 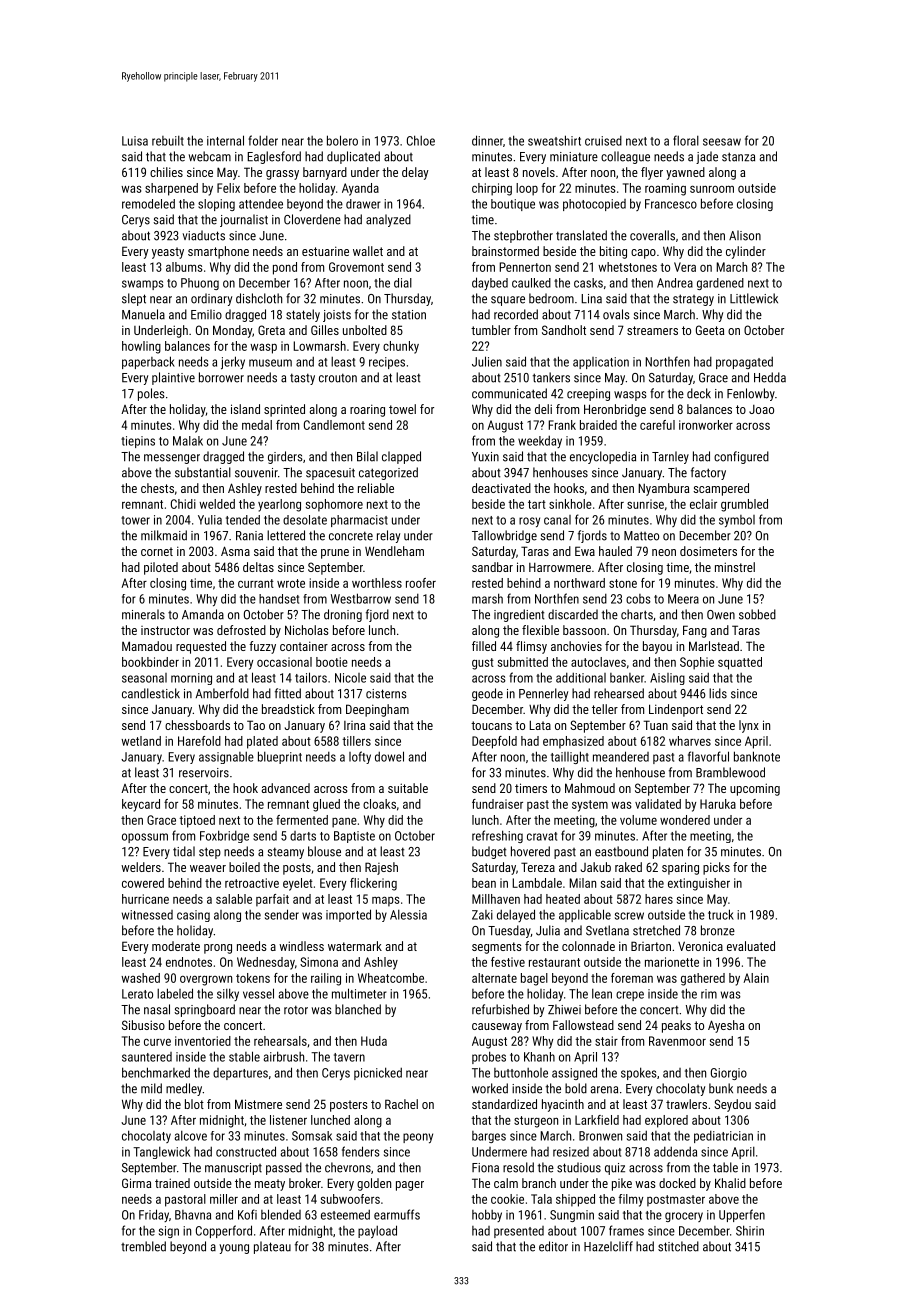 I want to click on clapped, so click(x=401, y=457).
